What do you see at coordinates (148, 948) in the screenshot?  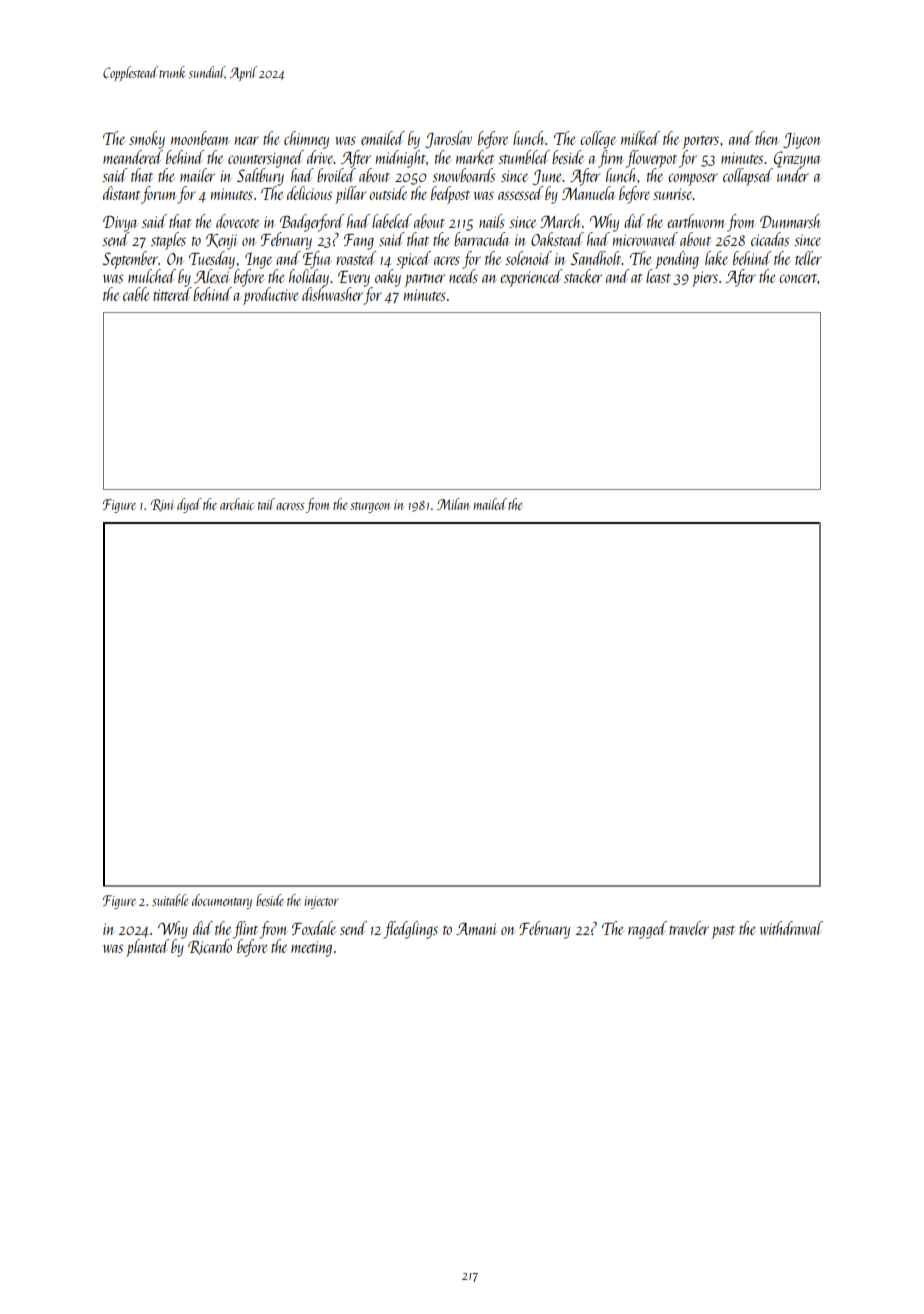 I see `planted` at bounding box center [148, 948].
